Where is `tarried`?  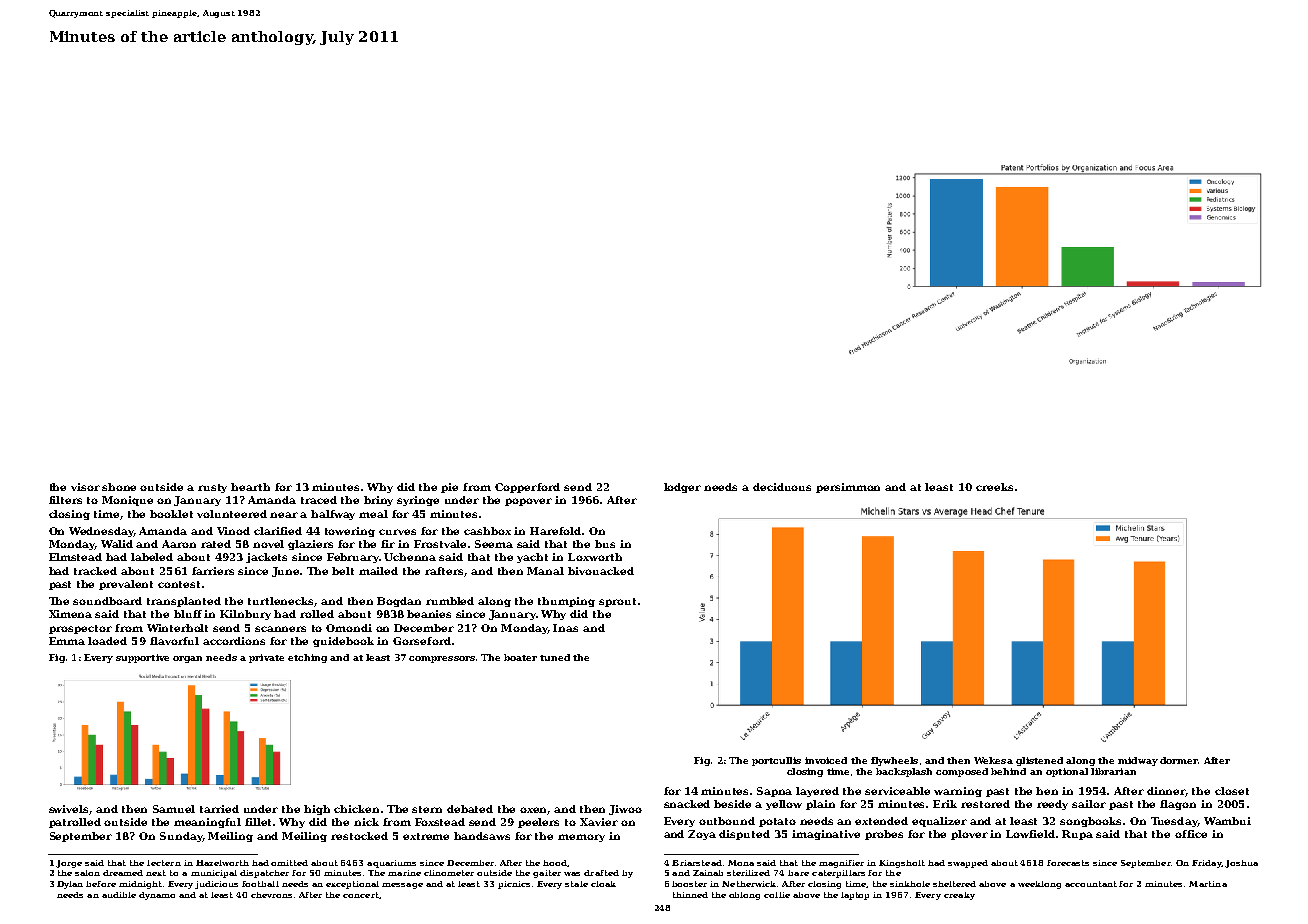
tarried is located at coordinates (219, 809).
